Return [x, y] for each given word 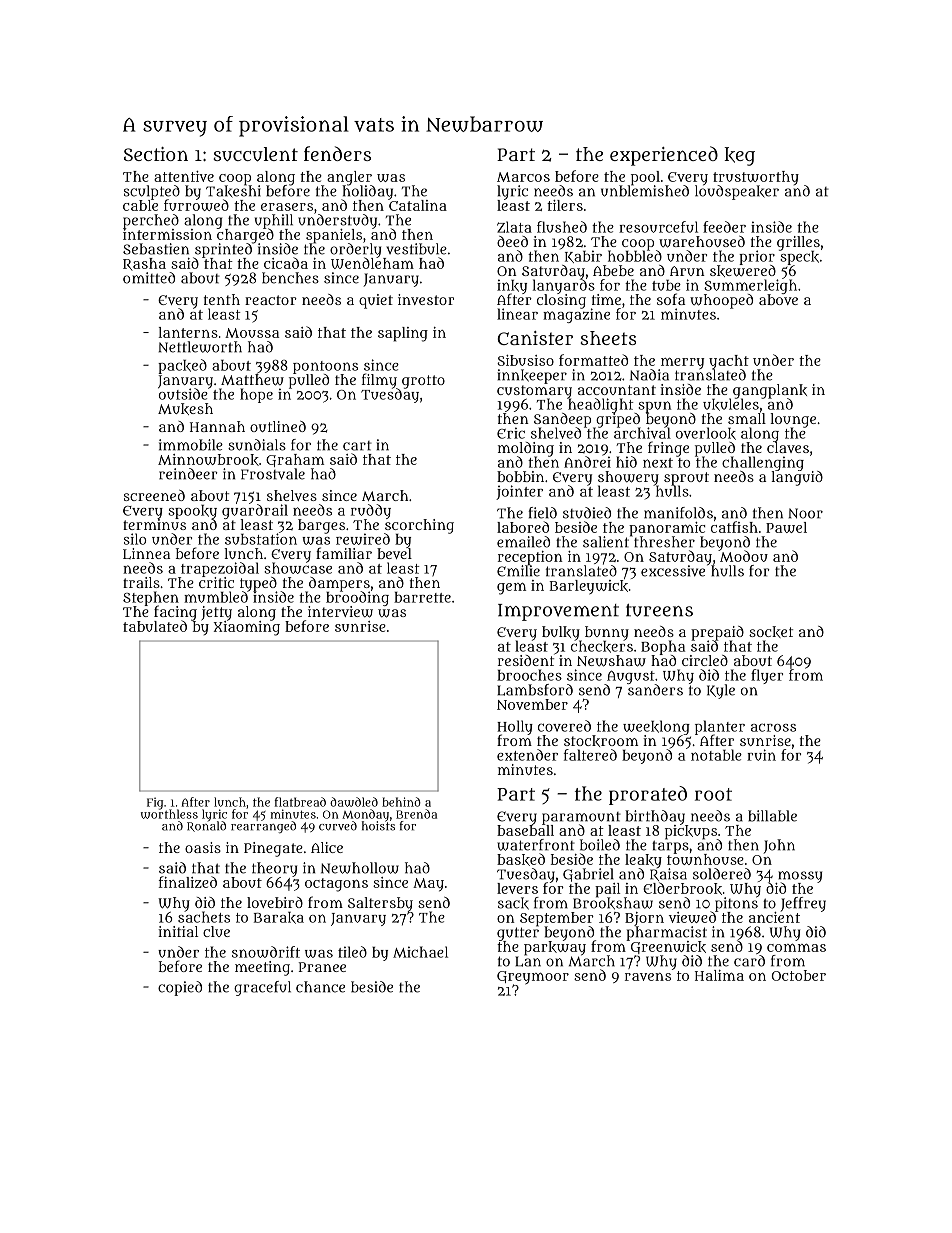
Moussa [252, 333]
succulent [255, 154]
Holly [515, 727]
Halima [719, 975]
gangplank [770, 391]
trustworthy [756, 178]
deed [512, 241]
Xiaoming [247, 628]
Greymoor [533, 977]
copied [180, 988]
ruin [761, 755]
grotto [423, 381]
